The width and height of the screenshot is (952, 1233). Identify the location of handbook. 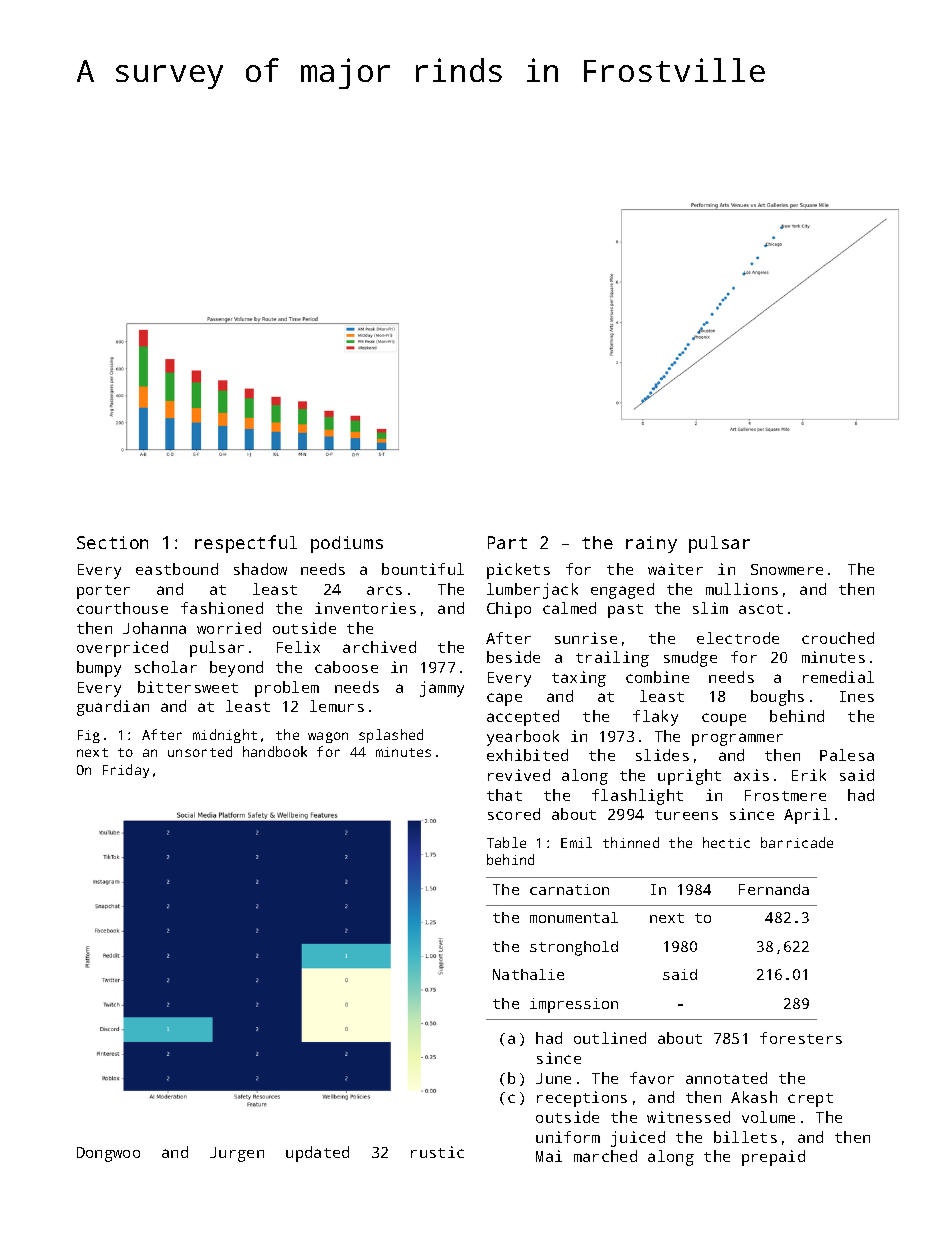
(275, 751).
